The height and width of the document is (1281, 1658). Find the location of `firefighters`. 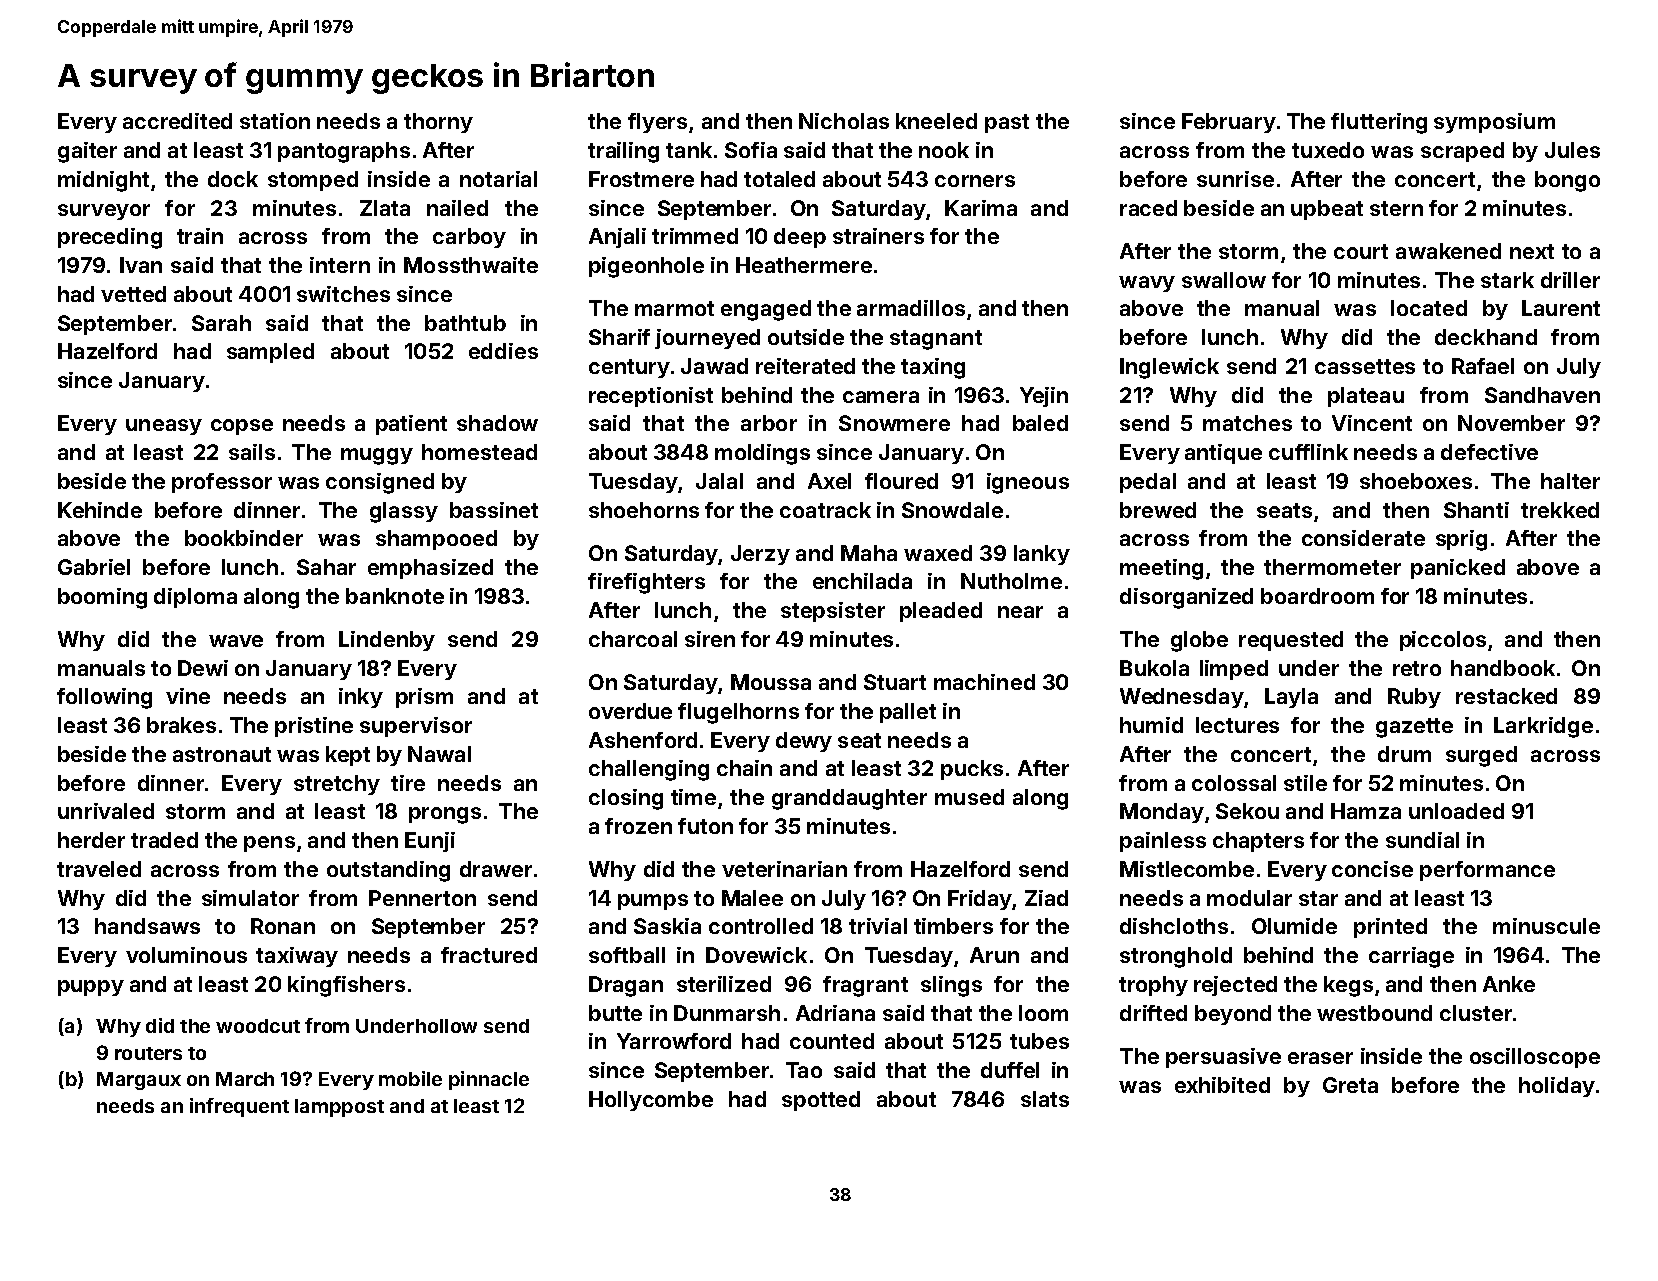

firefighters is located at coordinates (646, 583).
